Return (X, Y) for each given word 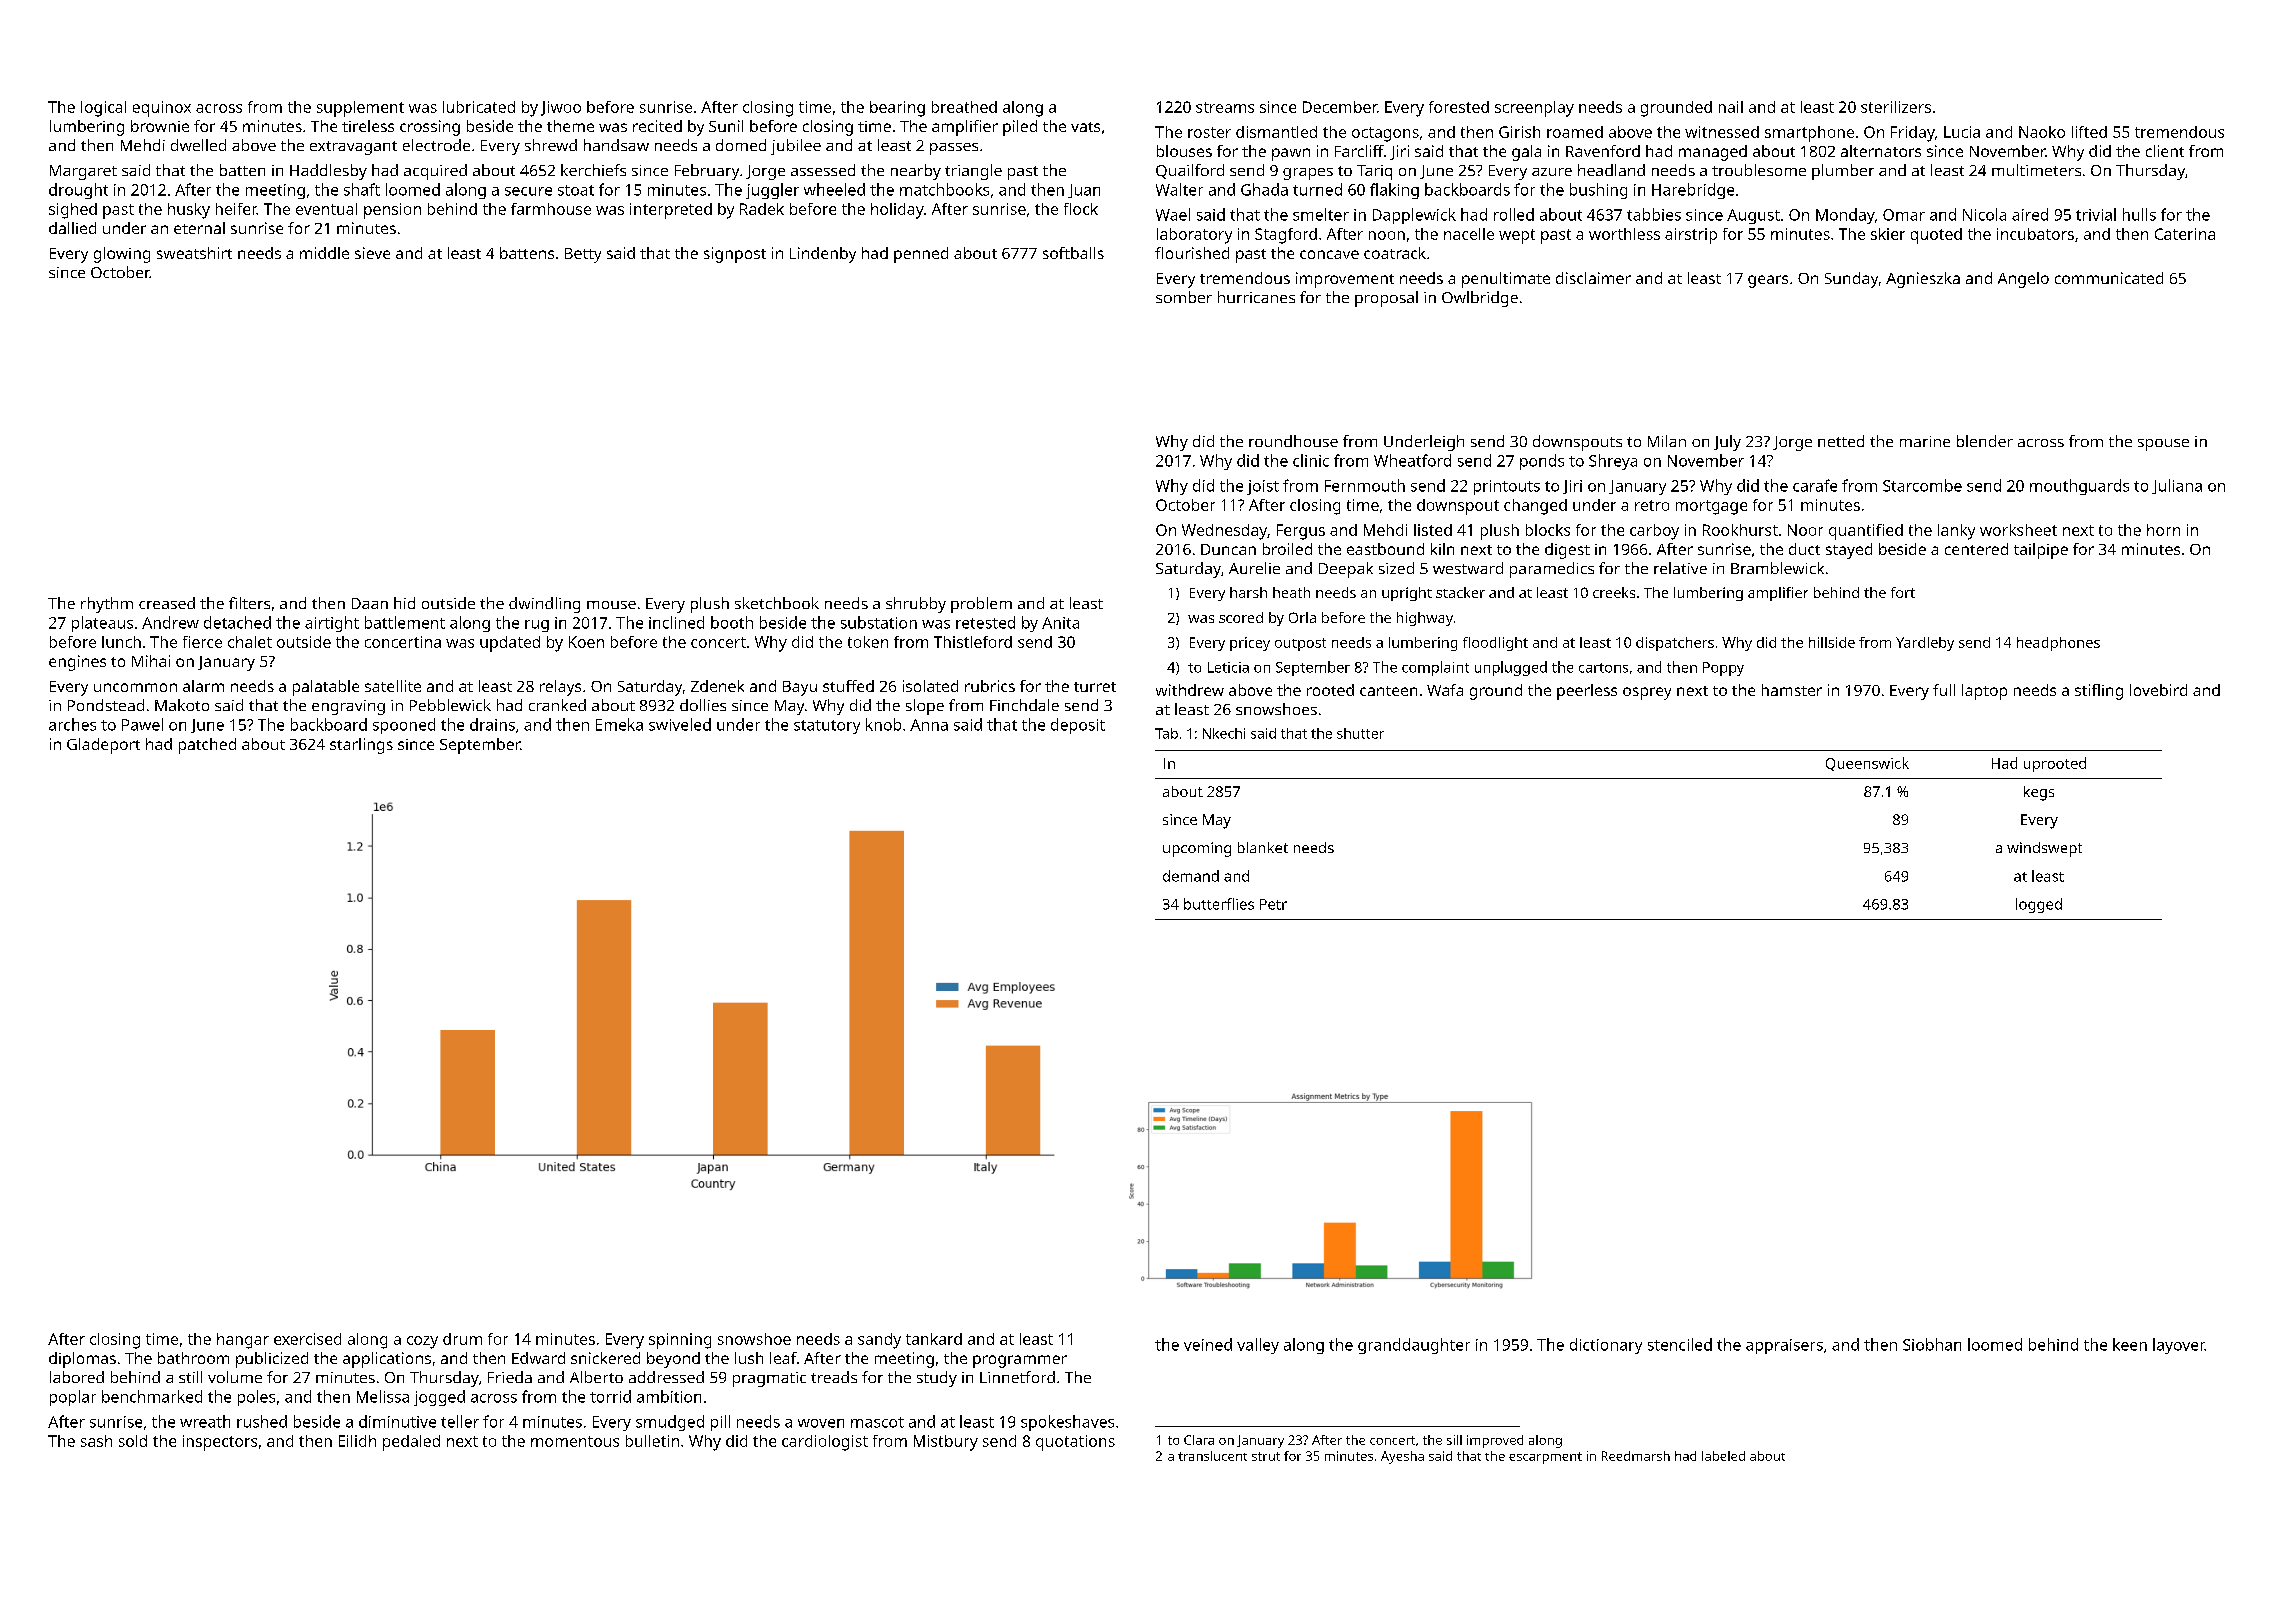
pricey (1250, 644)
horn (2163, 530)
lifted (2089, 132)
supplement (360, 109)
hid (404, 603)
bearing (897, 109)
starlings (361, 746)
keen (2130, 1344)
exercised (307, 1339)
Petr (1273, 904)
